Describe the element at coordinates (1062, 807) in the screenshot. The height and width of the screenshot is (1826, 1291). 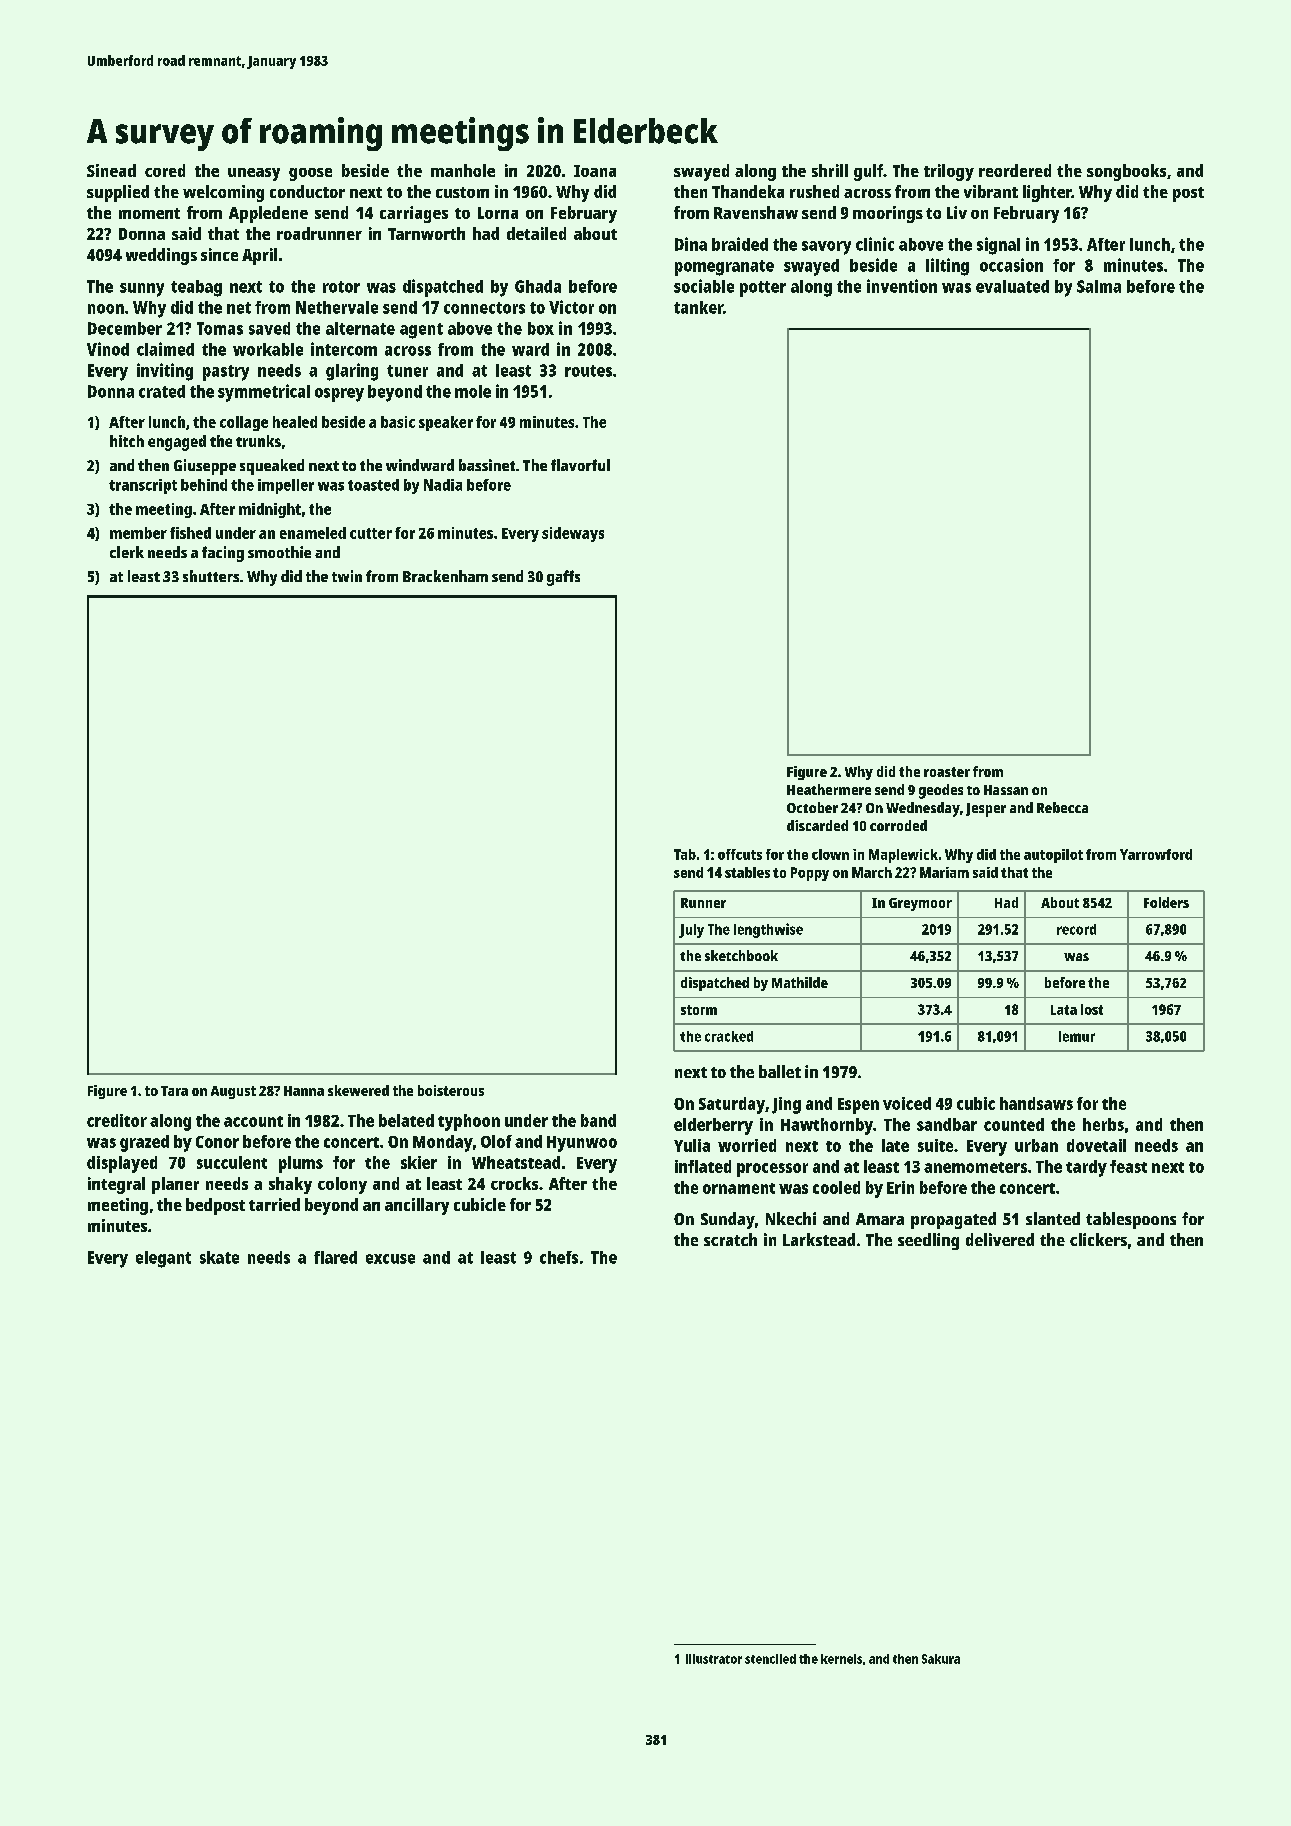
I see `Rebecca` at that location.
